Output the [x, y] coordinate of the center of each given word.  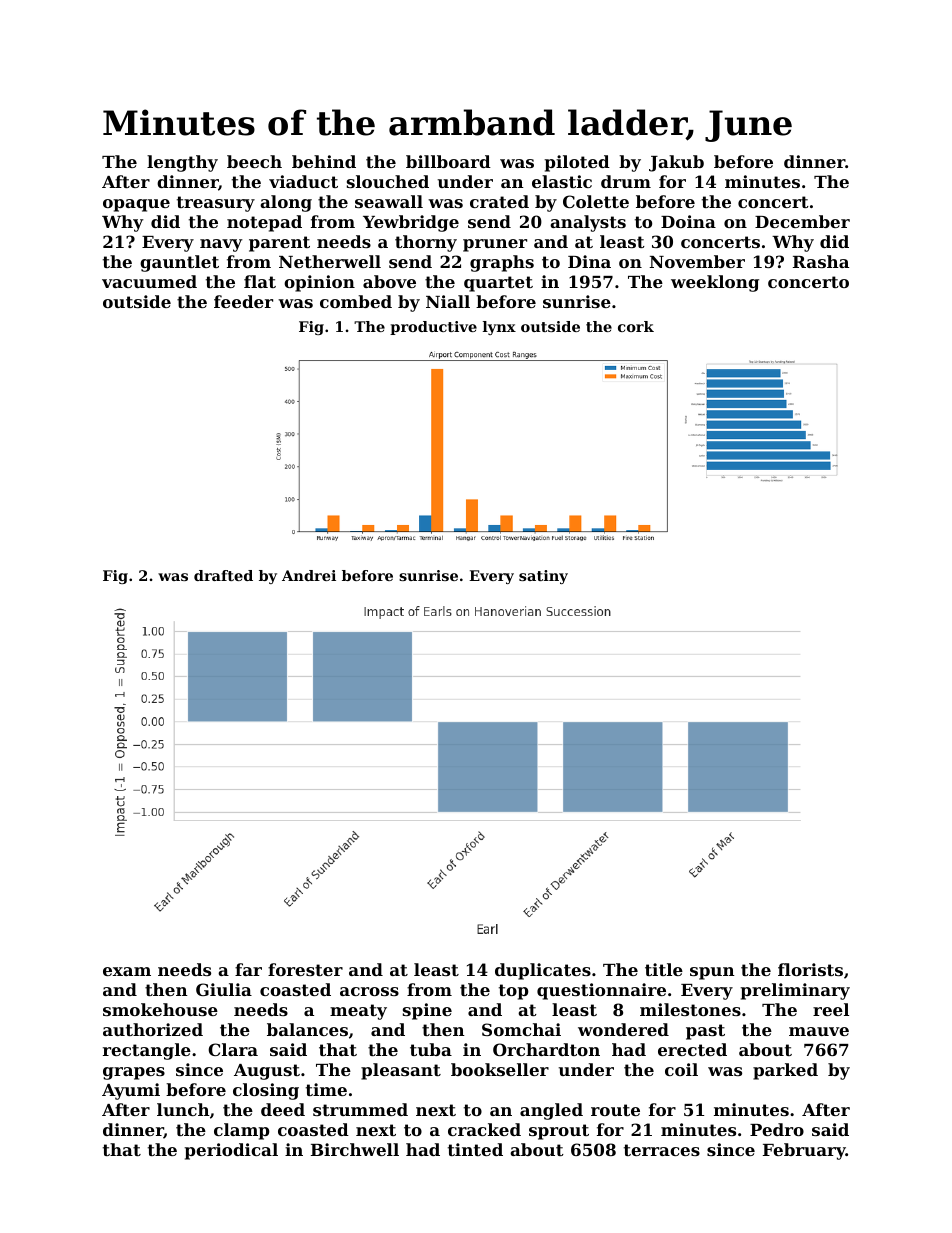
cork [636, 326]
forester [305, 969]
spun [712, 973]
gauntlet [179, 263]
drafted [223, 575]
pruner [495, 245]
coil [681, 1069]
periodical [231, 1151]
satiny [543, 577]
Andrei [309, 575]
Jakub [676, 163]
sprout [559, 1132]
